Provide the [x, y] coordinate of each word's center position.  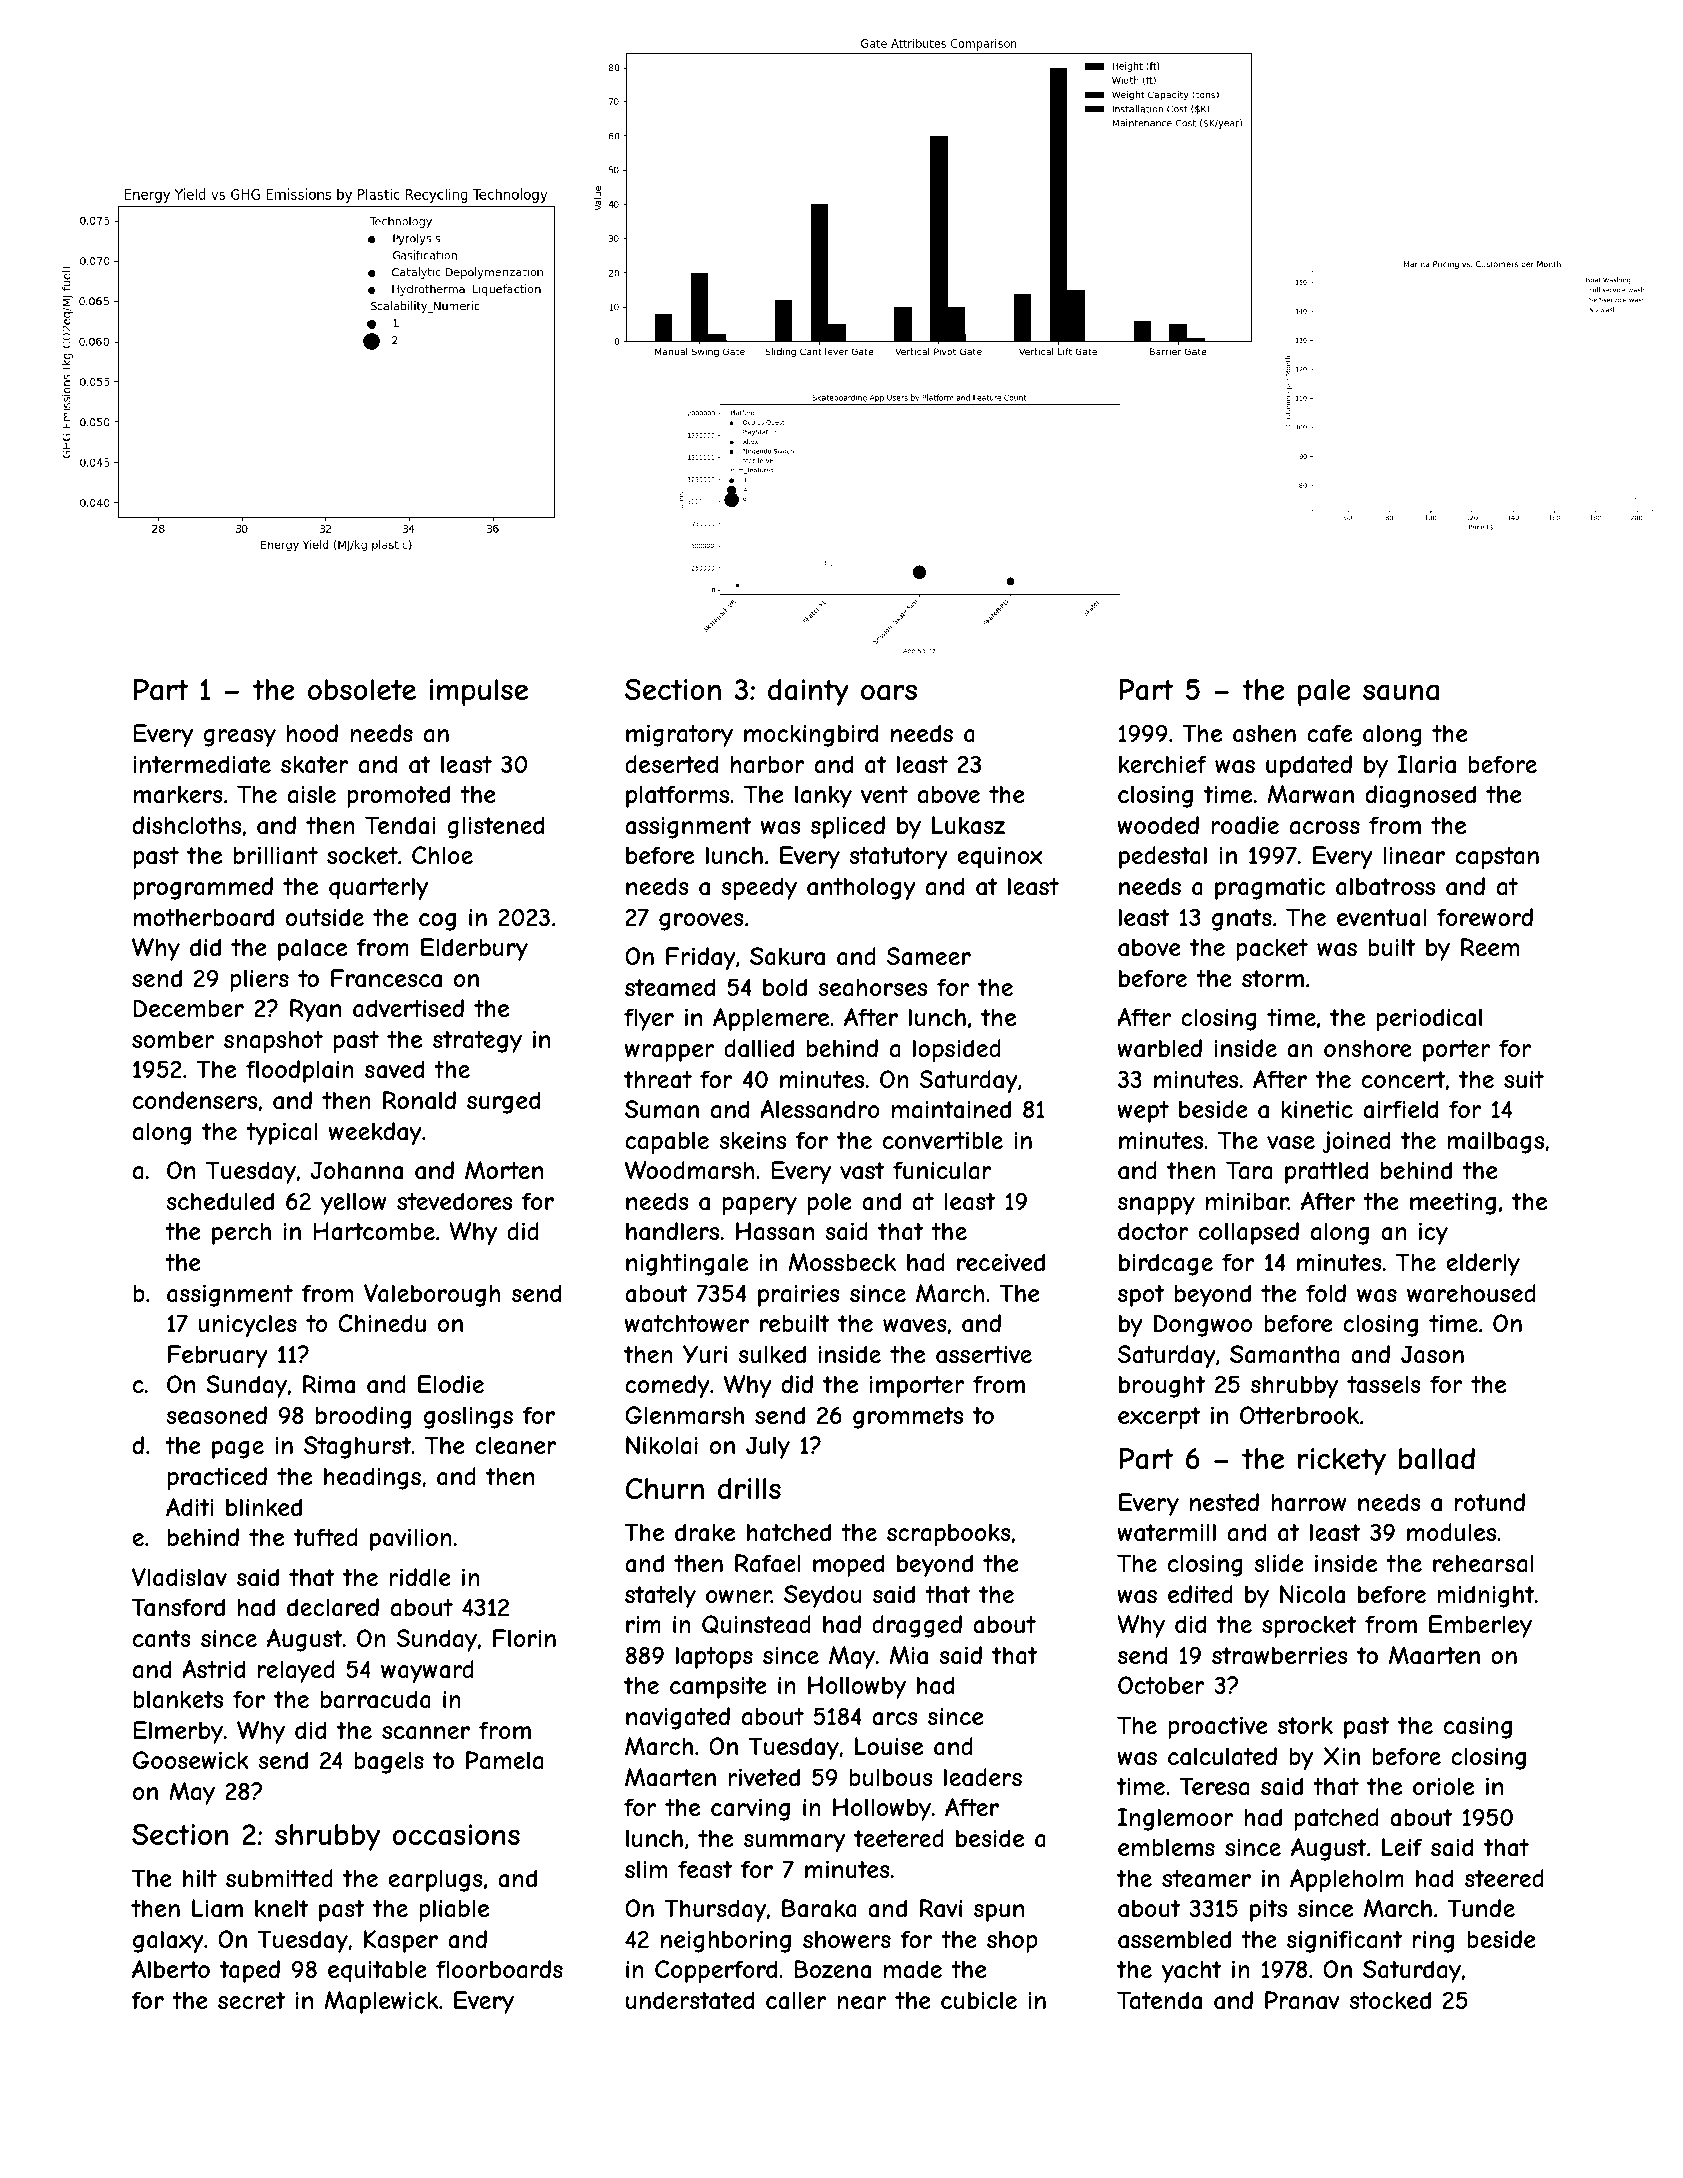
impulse [479, 692]
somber [173, 1039]
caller [796, 2000]
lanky [823, 796]
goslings [468, 1417]
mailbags [1495, 1142]
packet [1272, 949]
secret [251, 2000]
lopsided [957, 1050]
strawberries [1280, 1655]
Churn [665, 1488]
